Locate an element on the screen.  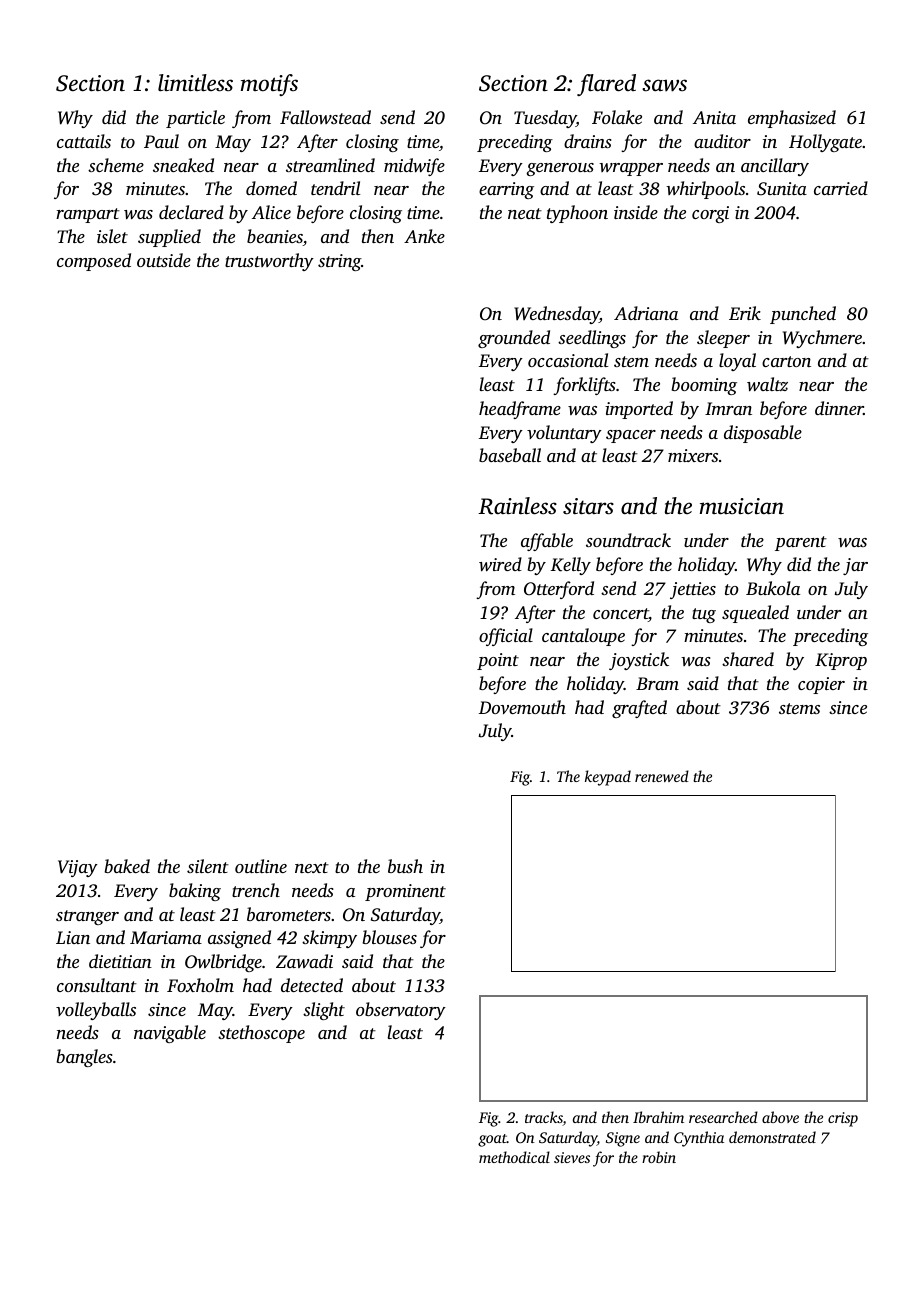
Anke is located at coordinates (424, 236).
